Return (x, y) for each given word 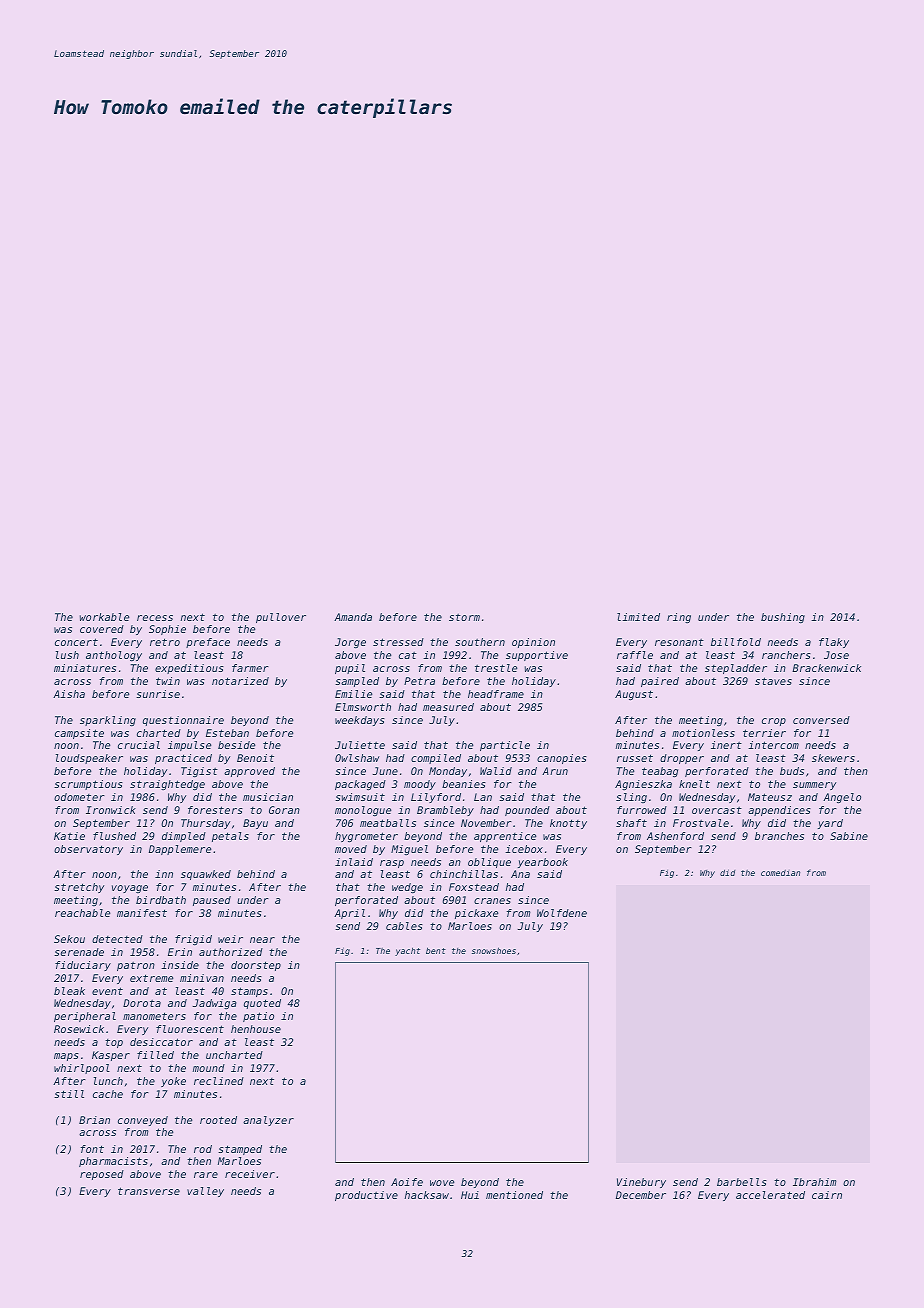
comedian (780, 873)
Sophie (167, 630)
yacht (407, 951)
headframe (496, 694)
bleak (69, 991)
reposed (102, 1175)
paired (660, 682)
